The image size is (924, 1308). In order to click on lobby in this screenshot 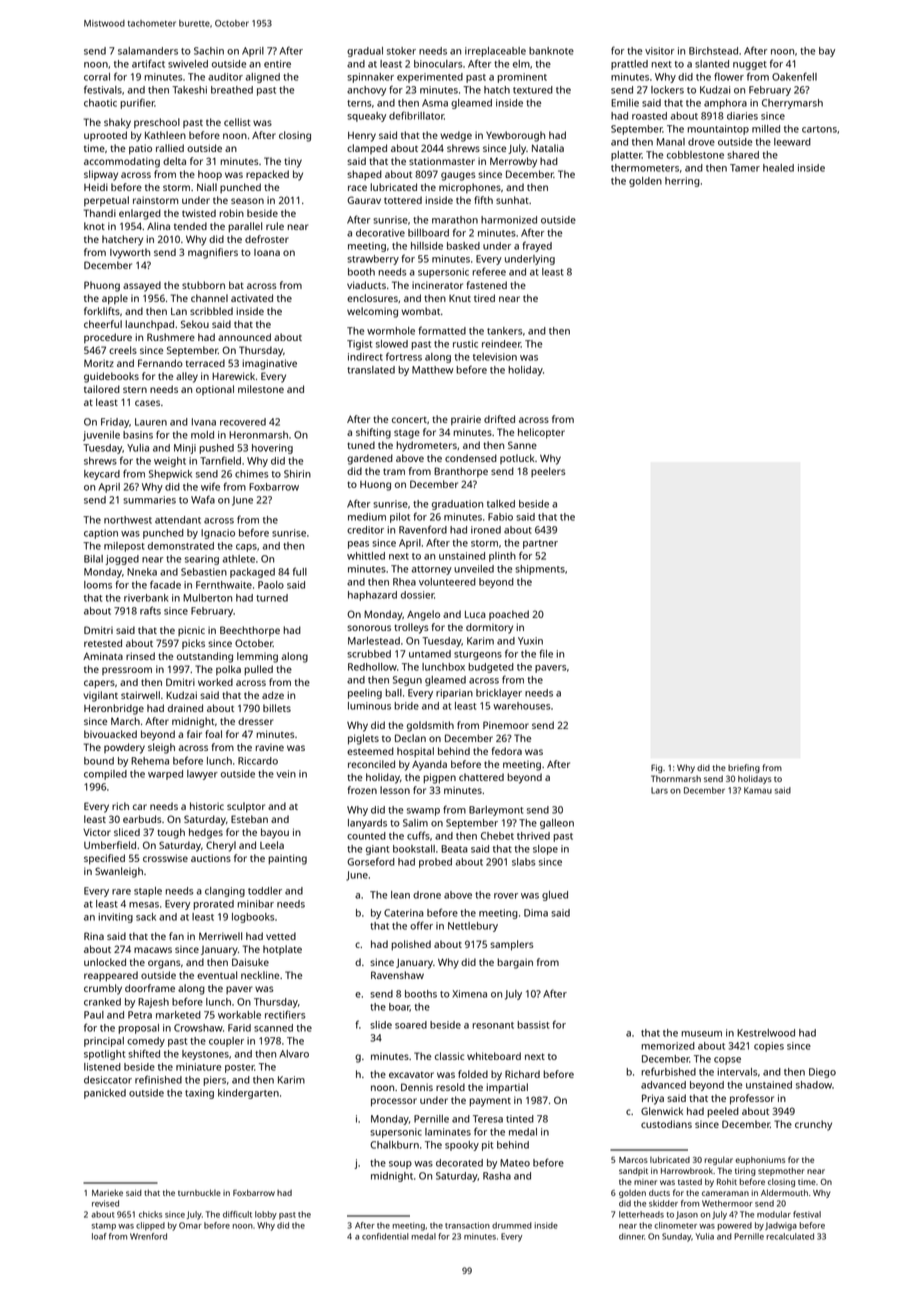, I will do `click(266, 1215)`.
